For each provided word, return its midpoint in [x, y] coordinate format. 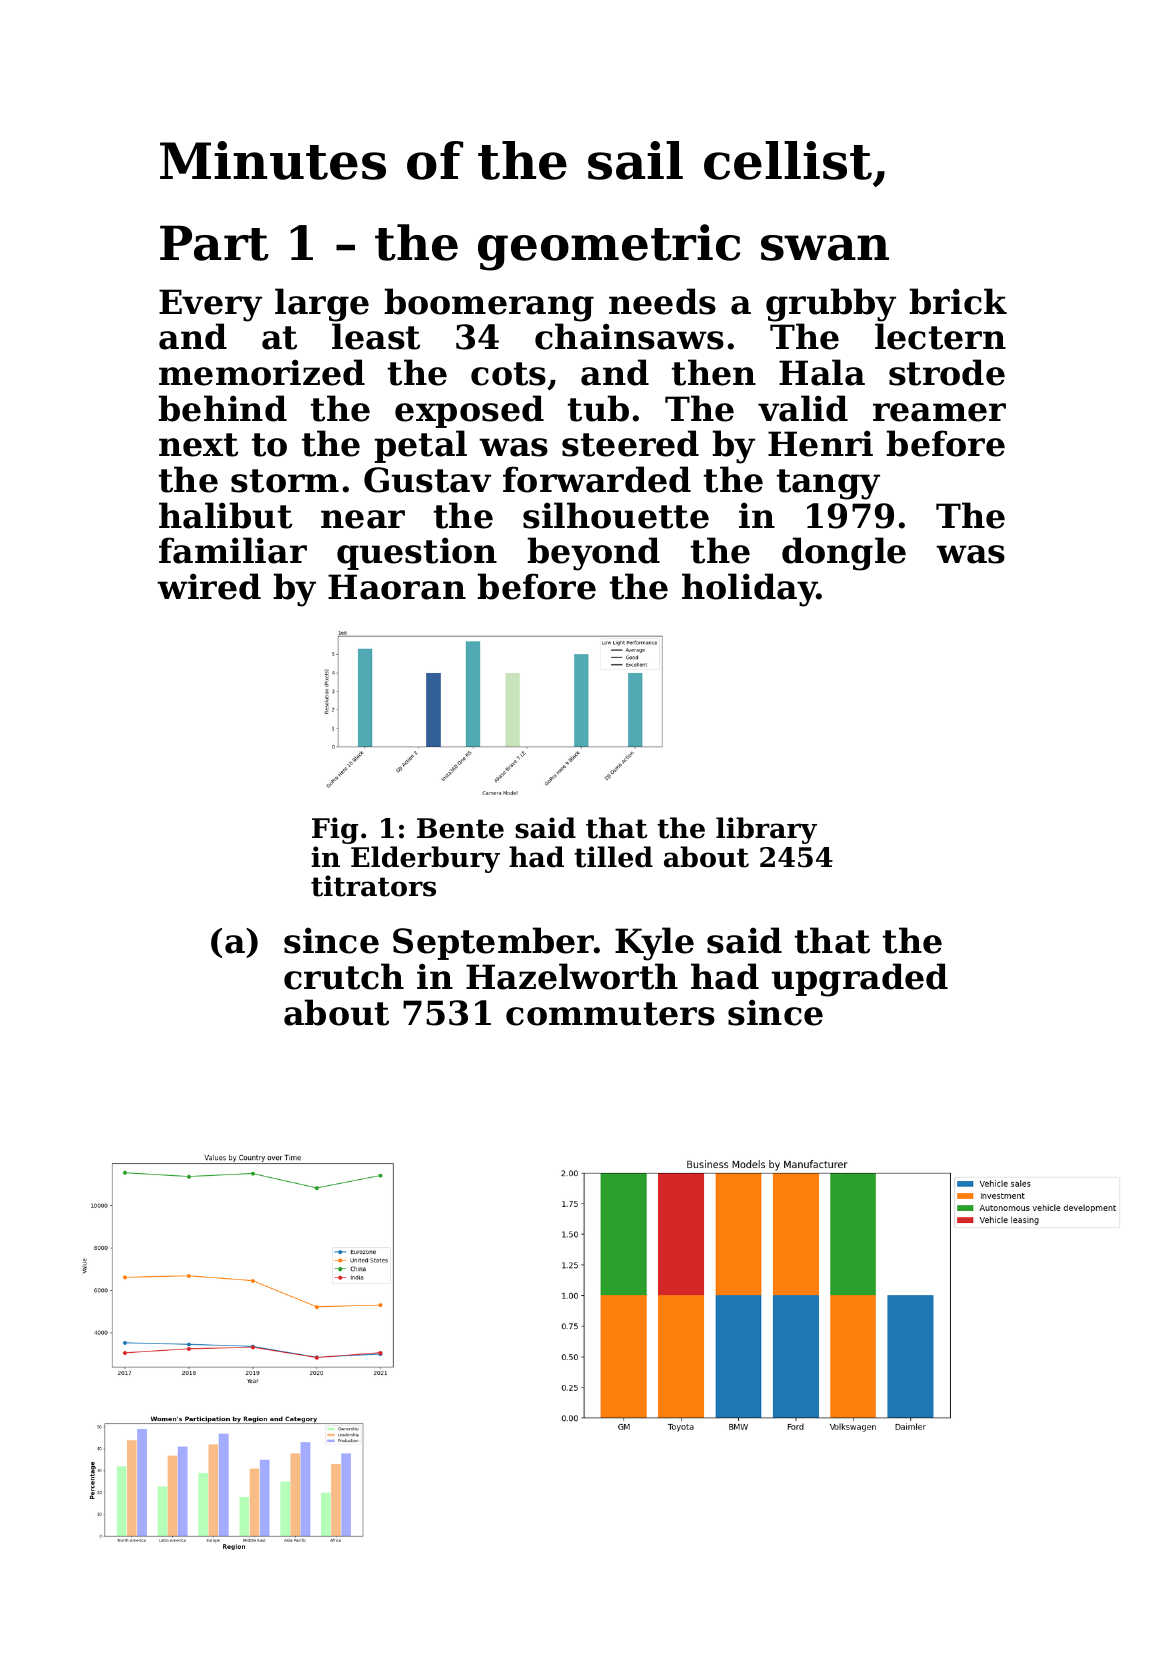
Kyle [654, 944]
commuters [610, 1014]
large [322, 305]
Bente [460, 828]
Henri [820, 443]
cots [508, 374]
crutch [344, 976]
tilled [613, 857]
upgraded [859, 980]
